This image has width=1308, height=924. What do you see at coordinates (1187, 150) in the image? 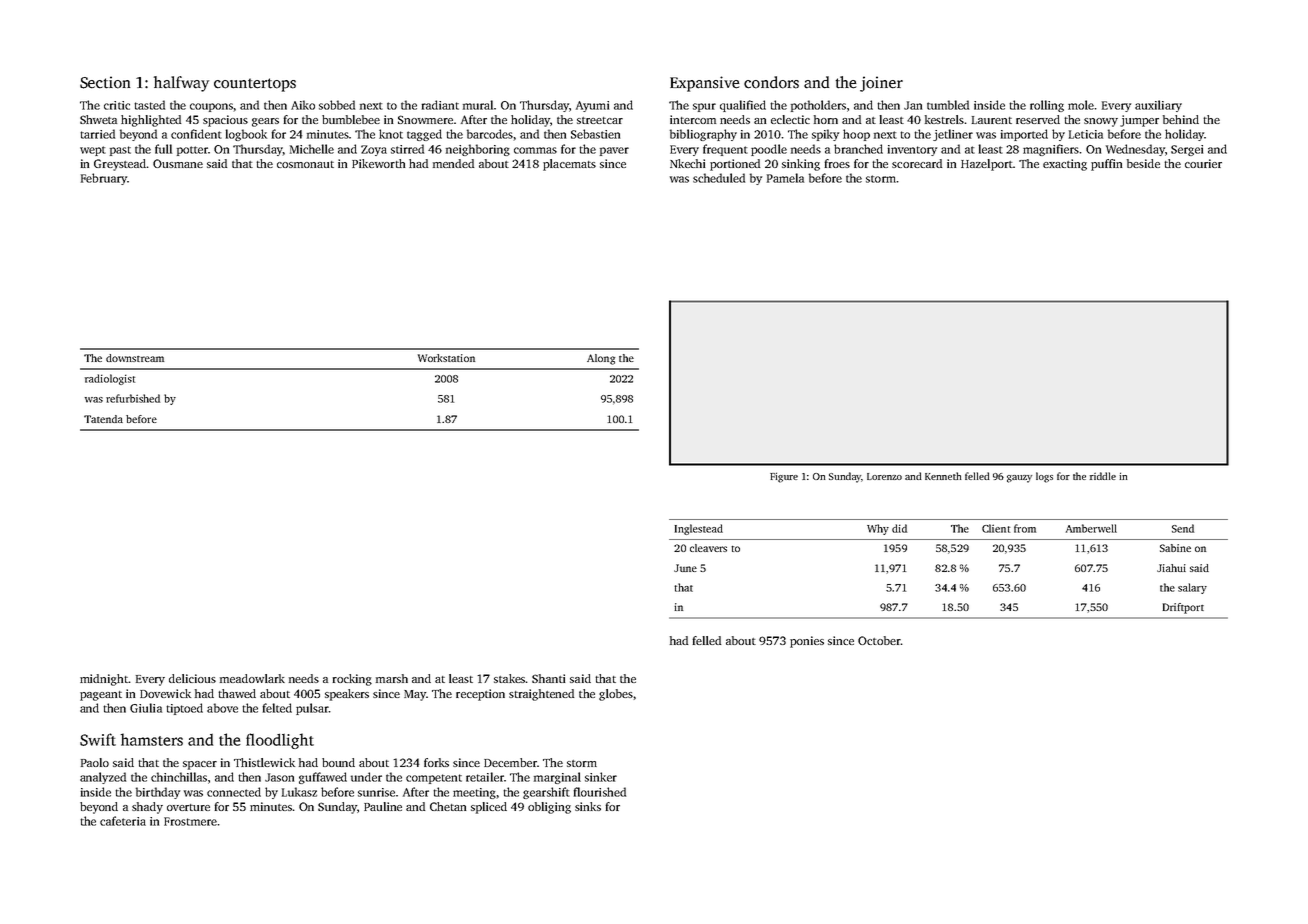
I see `Sergei` at bounding box center [1187, 150].
